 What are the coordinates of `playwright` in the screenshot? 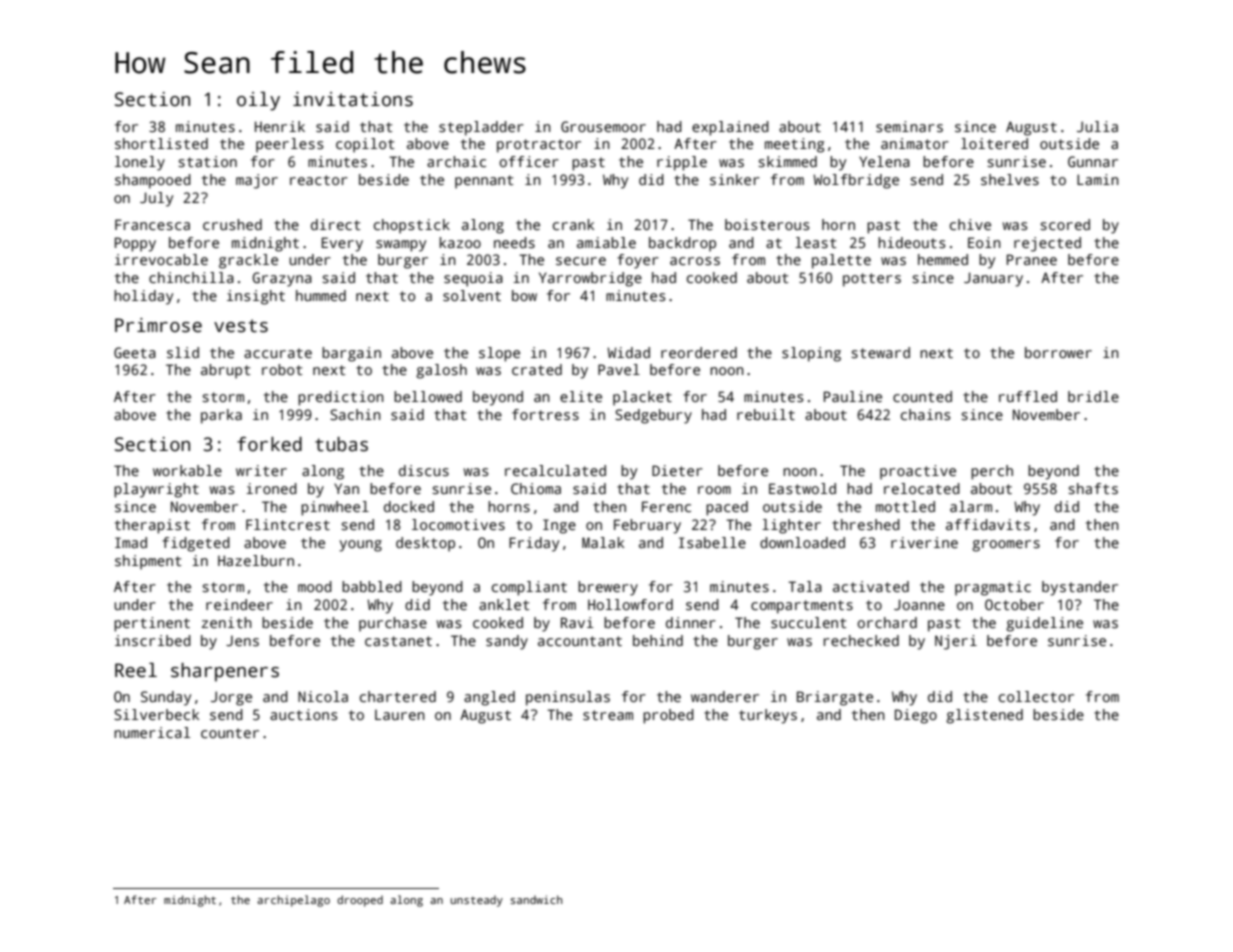 It's located at (156, 490).
